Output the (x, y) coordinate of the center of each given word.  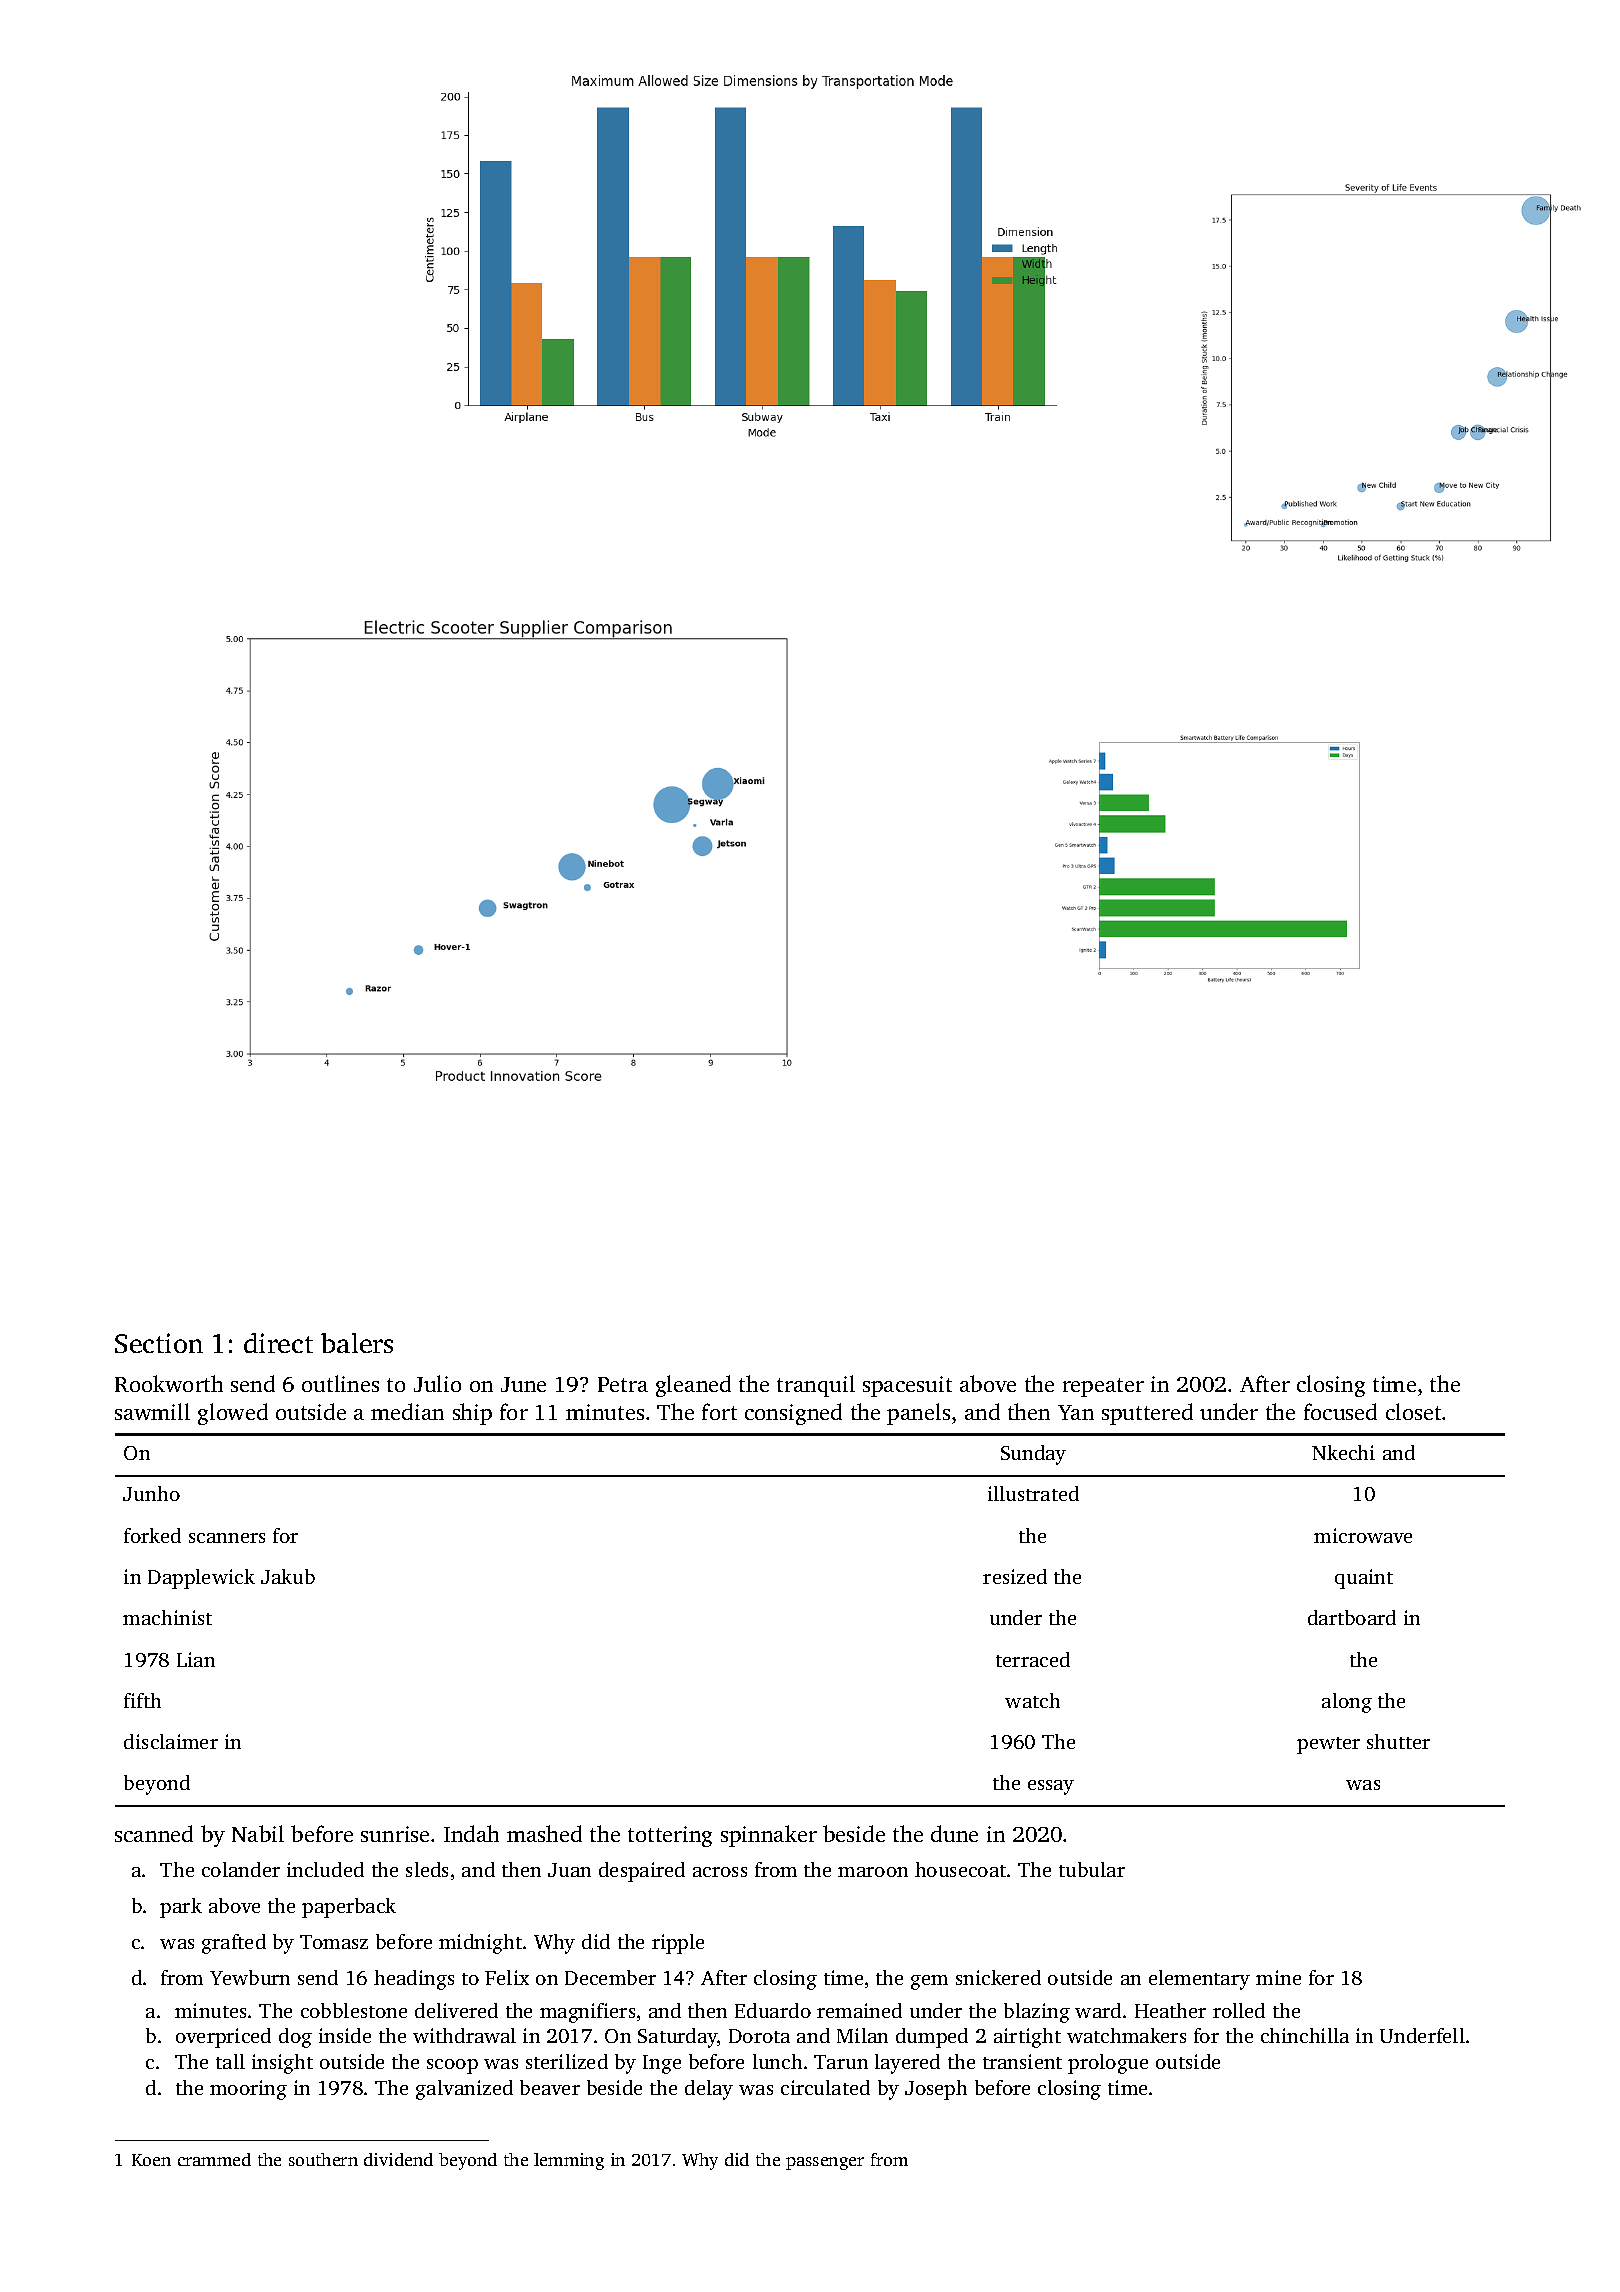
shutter (1398, 1741)
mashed (544, 1833)
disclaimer (171, 1741)
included (325, 1869)
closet (1413, 1411)
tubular (1092, 1869)
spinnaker (769, 1836)
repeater (1103, 1387)
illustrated (1033, 1493)
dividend (398, 2159)
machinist (167, 1617)
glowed (233, 1414)
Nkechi (1343, 1452)
